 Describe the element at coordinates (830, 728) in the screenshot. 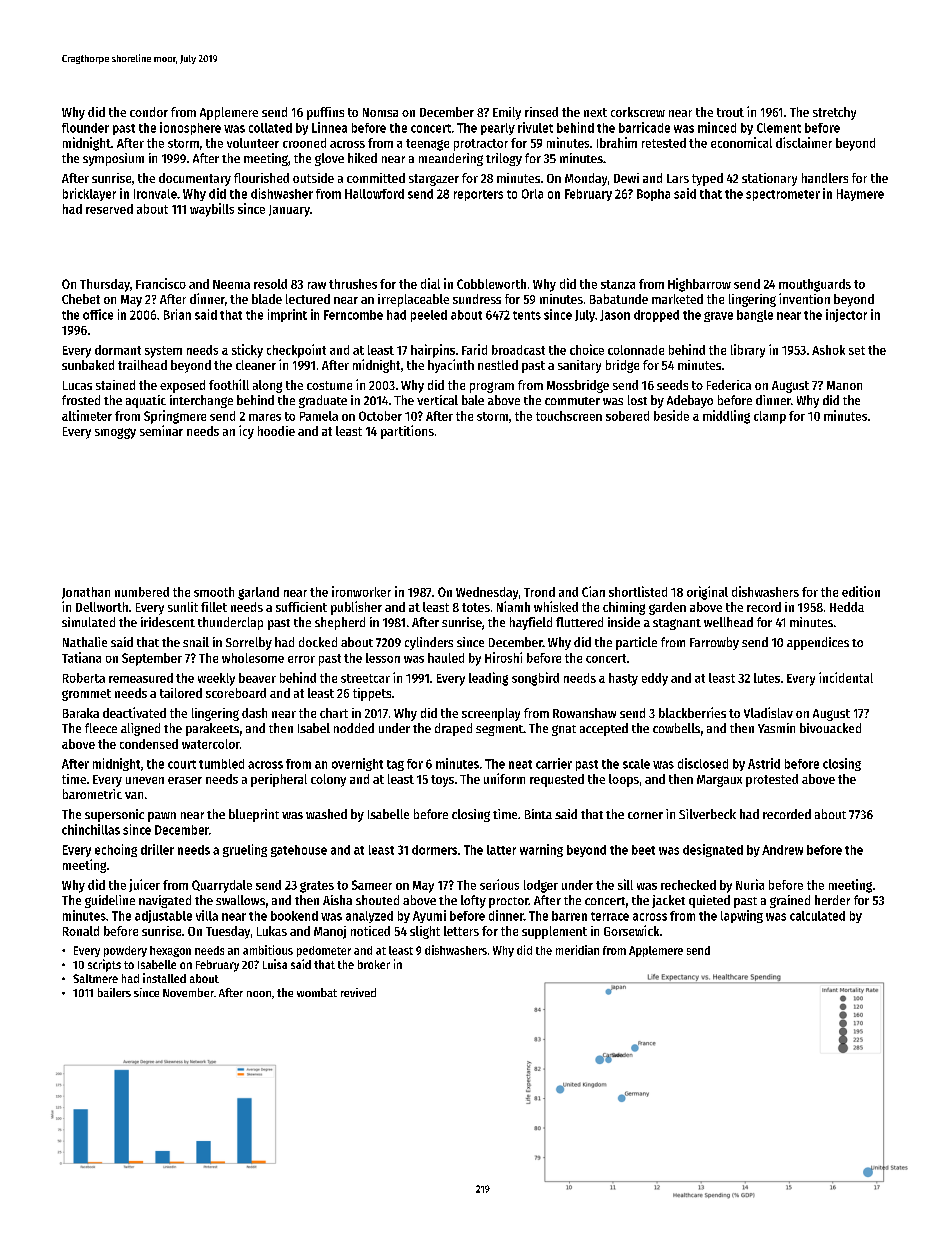

I see `bivouacked` at that location.
